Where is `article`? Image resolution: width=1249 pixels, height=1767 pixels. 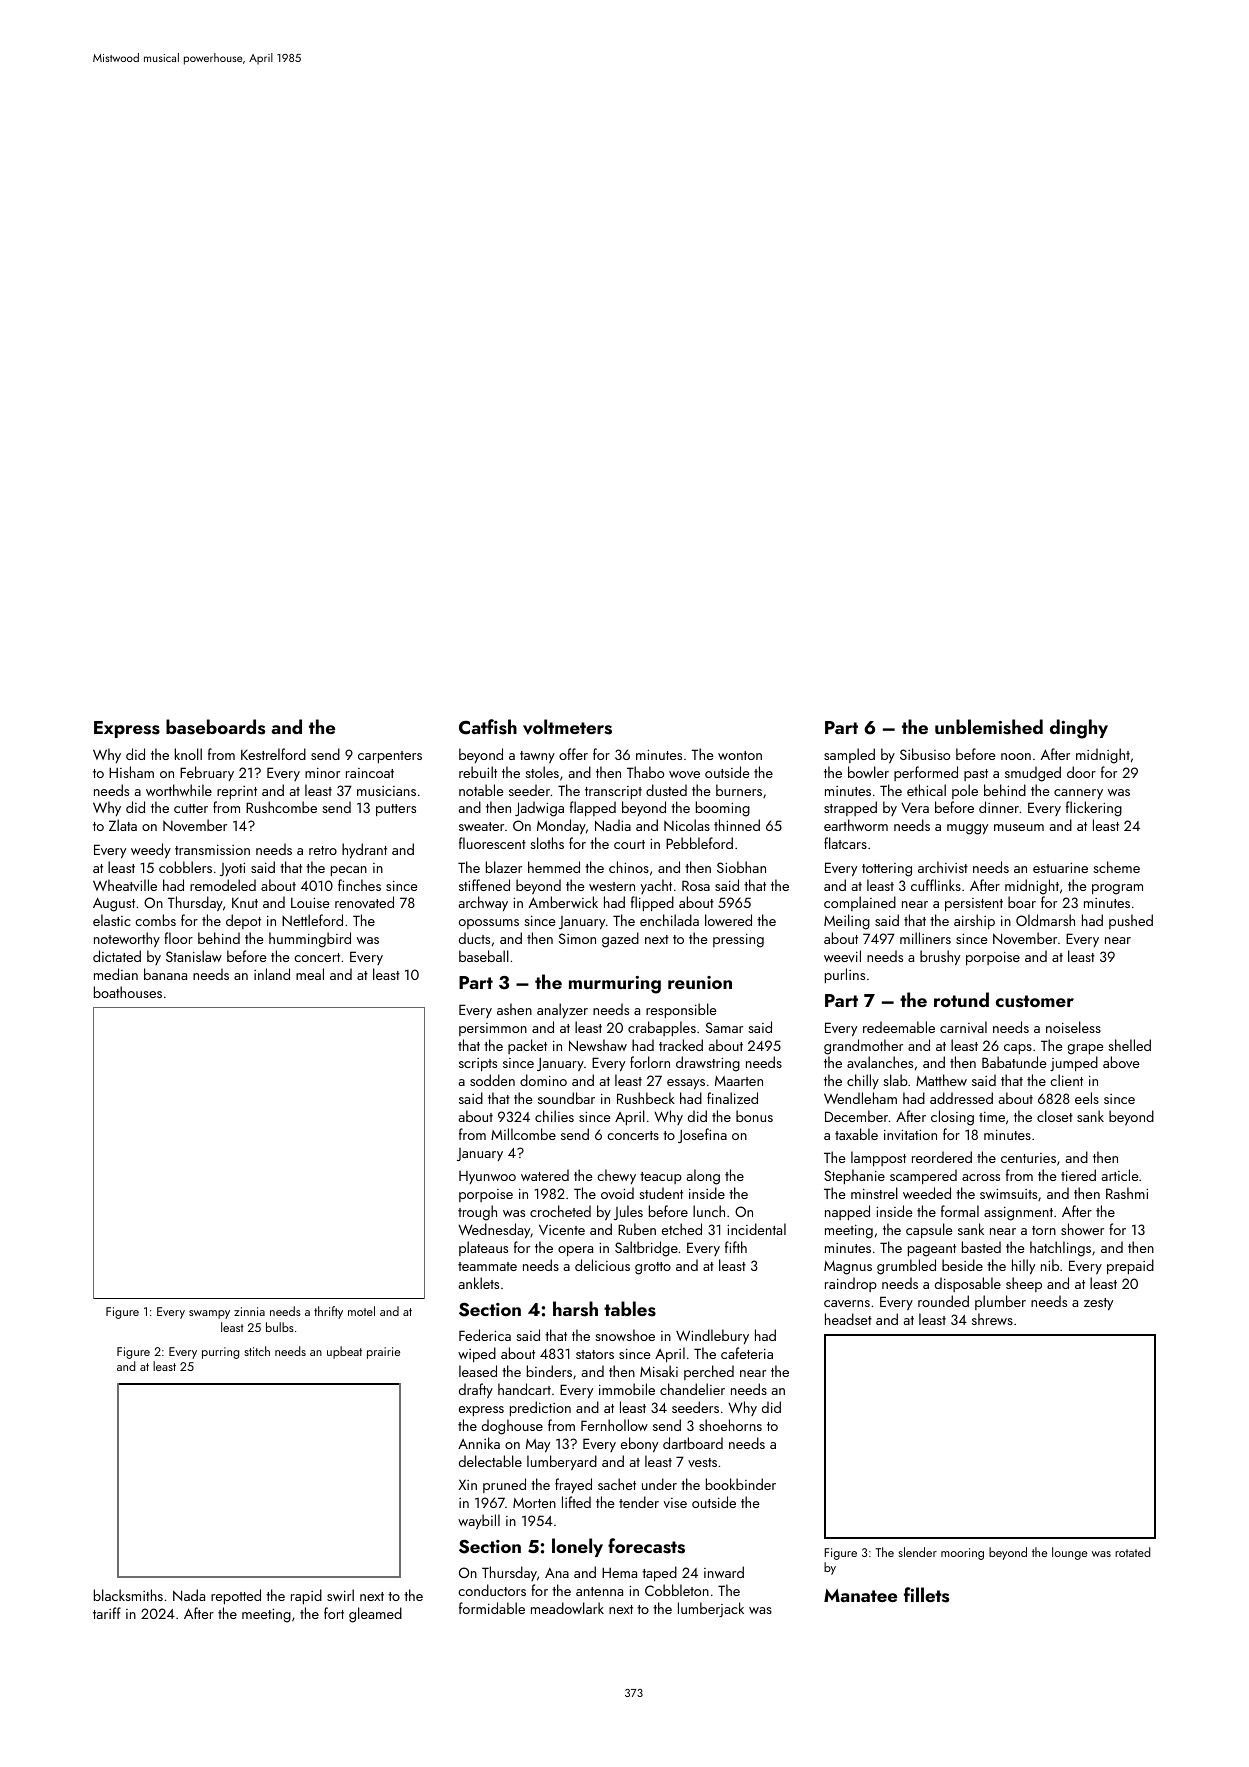
article is located at coordinates (1120, 1175).
